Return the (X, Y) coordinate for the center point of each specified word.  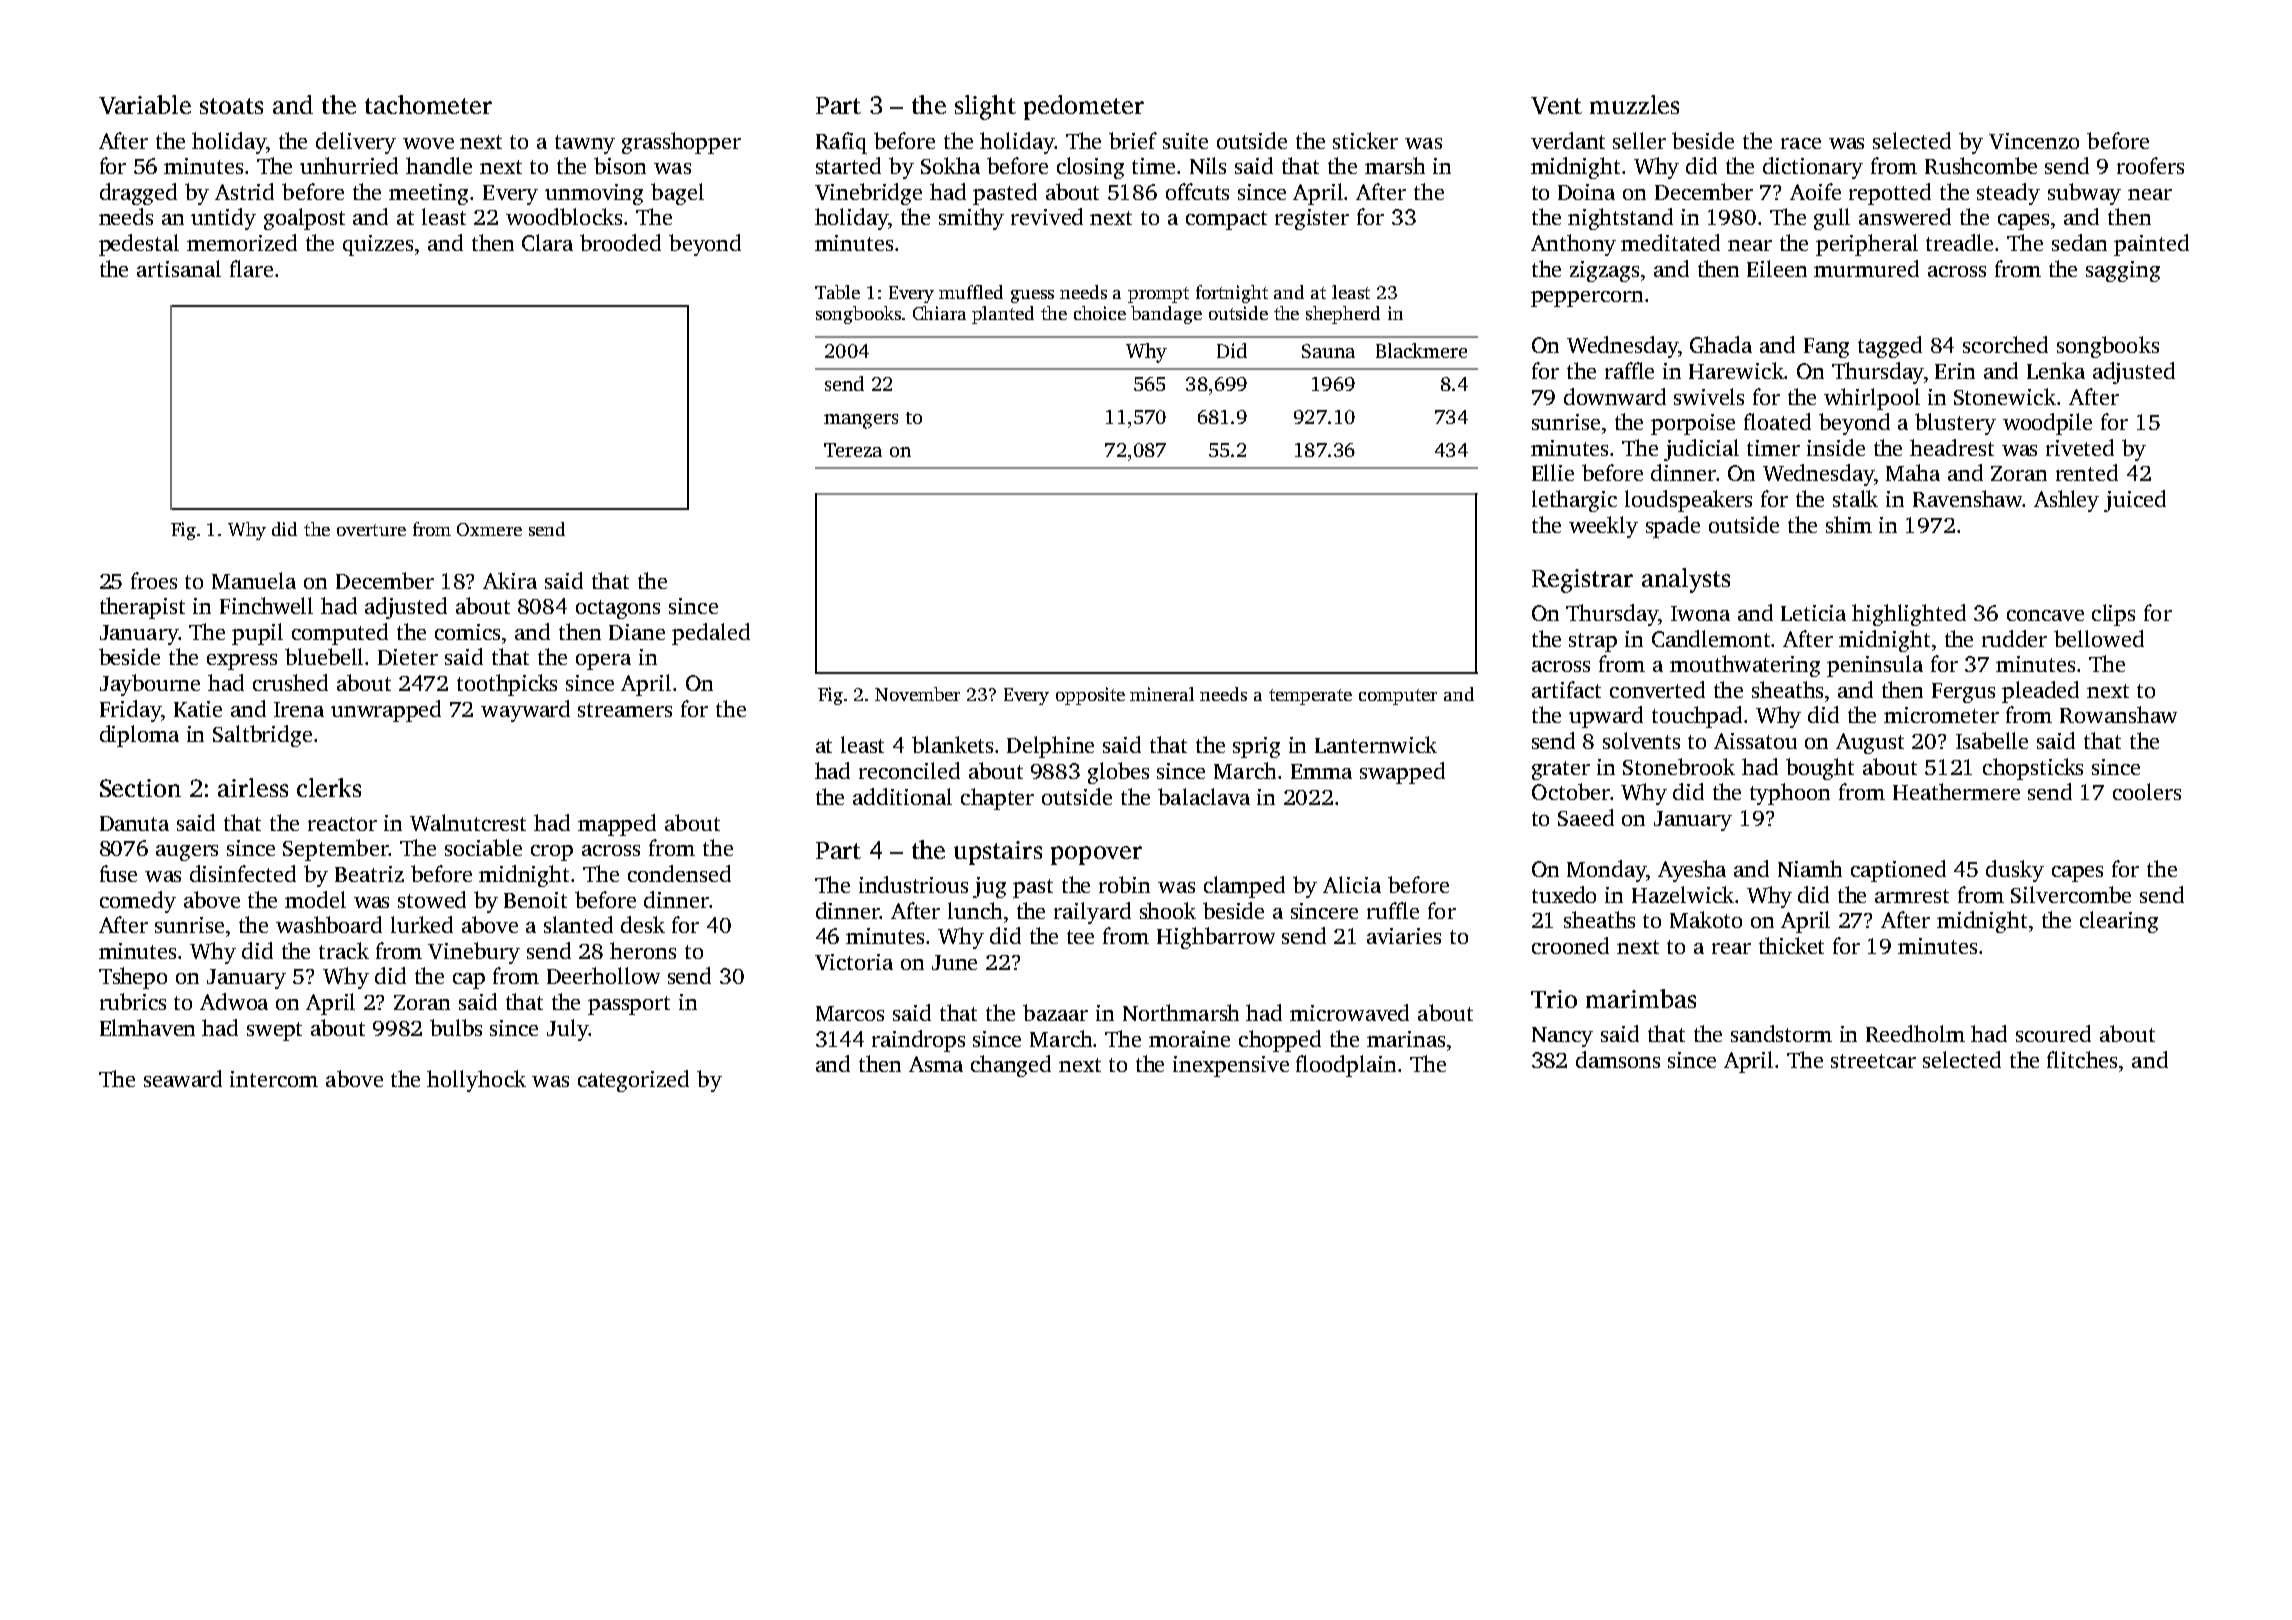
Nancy (1562, 1037)
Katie (198, 709)
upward (1606, 717)
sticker (1365, 140)
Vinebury (474, 953)
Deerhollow (603, 975)
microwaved (1349, 1012)
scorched (2005, 344)
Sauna (1328, 351)
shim (1849, 524)
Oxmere (489, 529)
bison (620, 165)
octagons (618, 609)
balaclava (1204, 796)
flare (251, 268)
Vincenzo (2034, 141)
